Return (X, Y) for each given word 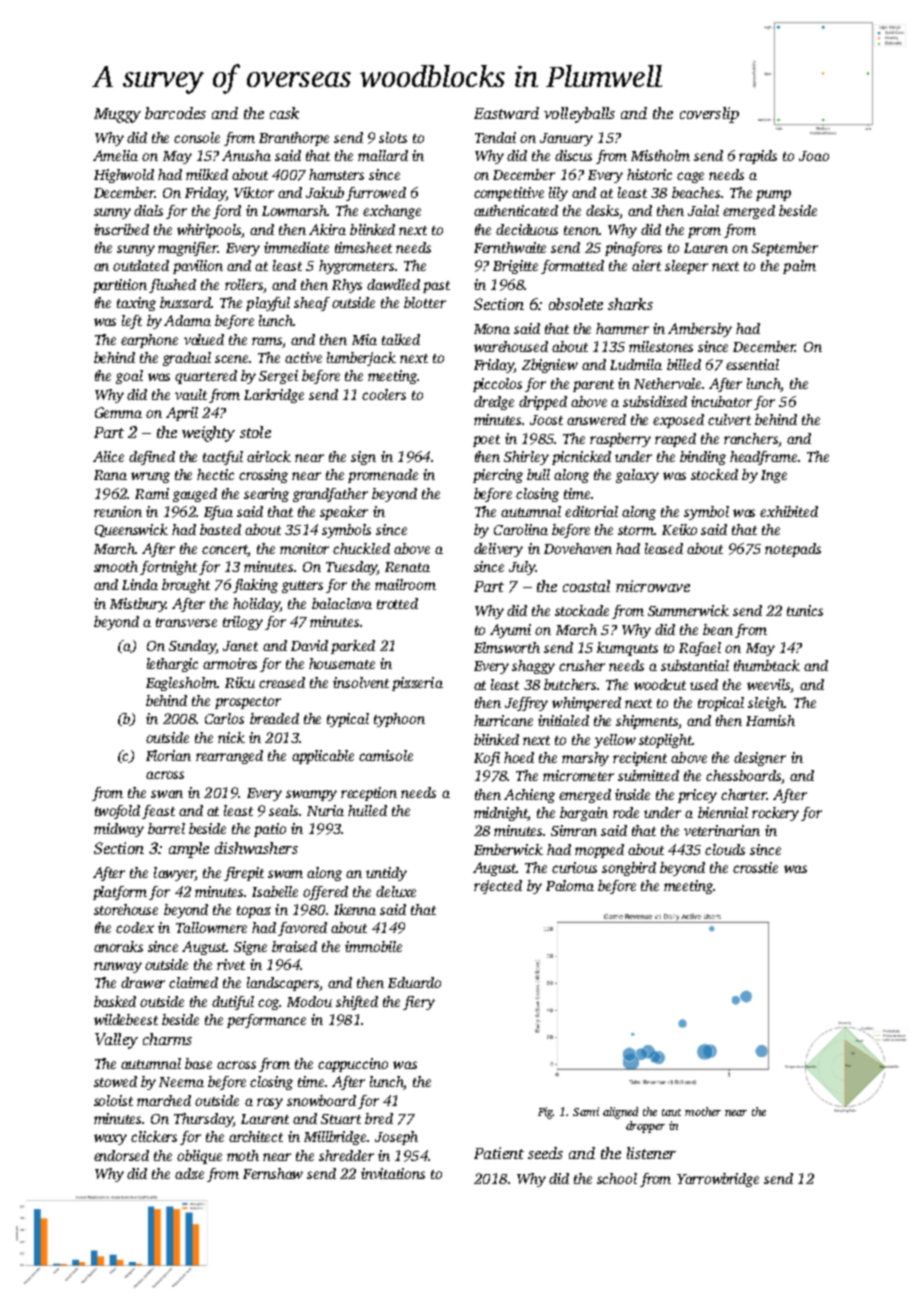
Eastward (506, 113)
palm (799, 267)
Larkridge (274, 396)
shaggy (533, 667)
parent (593, 386)
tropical (721, 704)
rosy (270, 1103)
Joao (814, 156)
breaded (274, 718)
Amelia (115, 155)
